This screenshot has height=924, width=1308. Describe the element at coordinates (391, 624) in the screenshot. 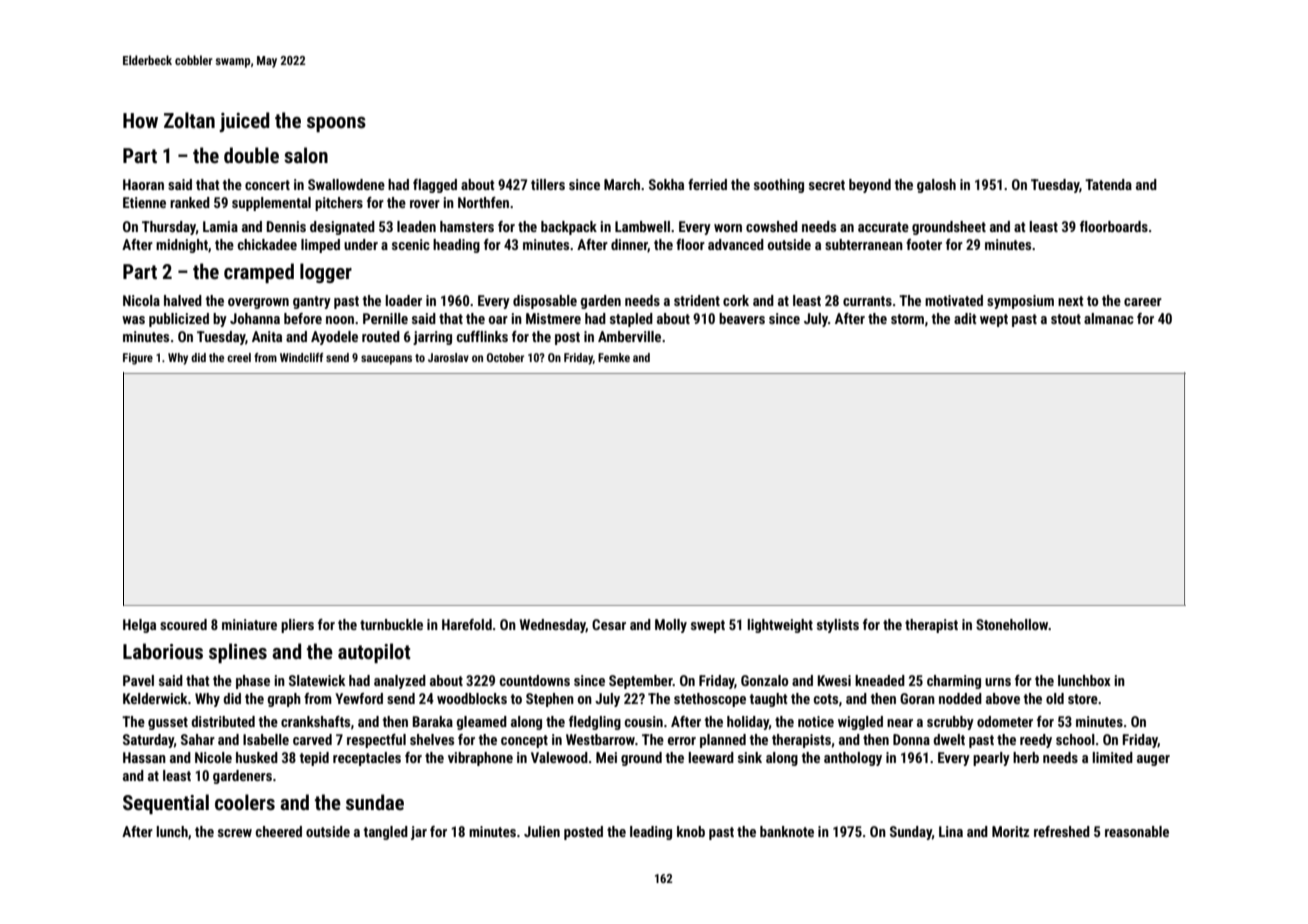

I see `turnbuckle` at that location.
